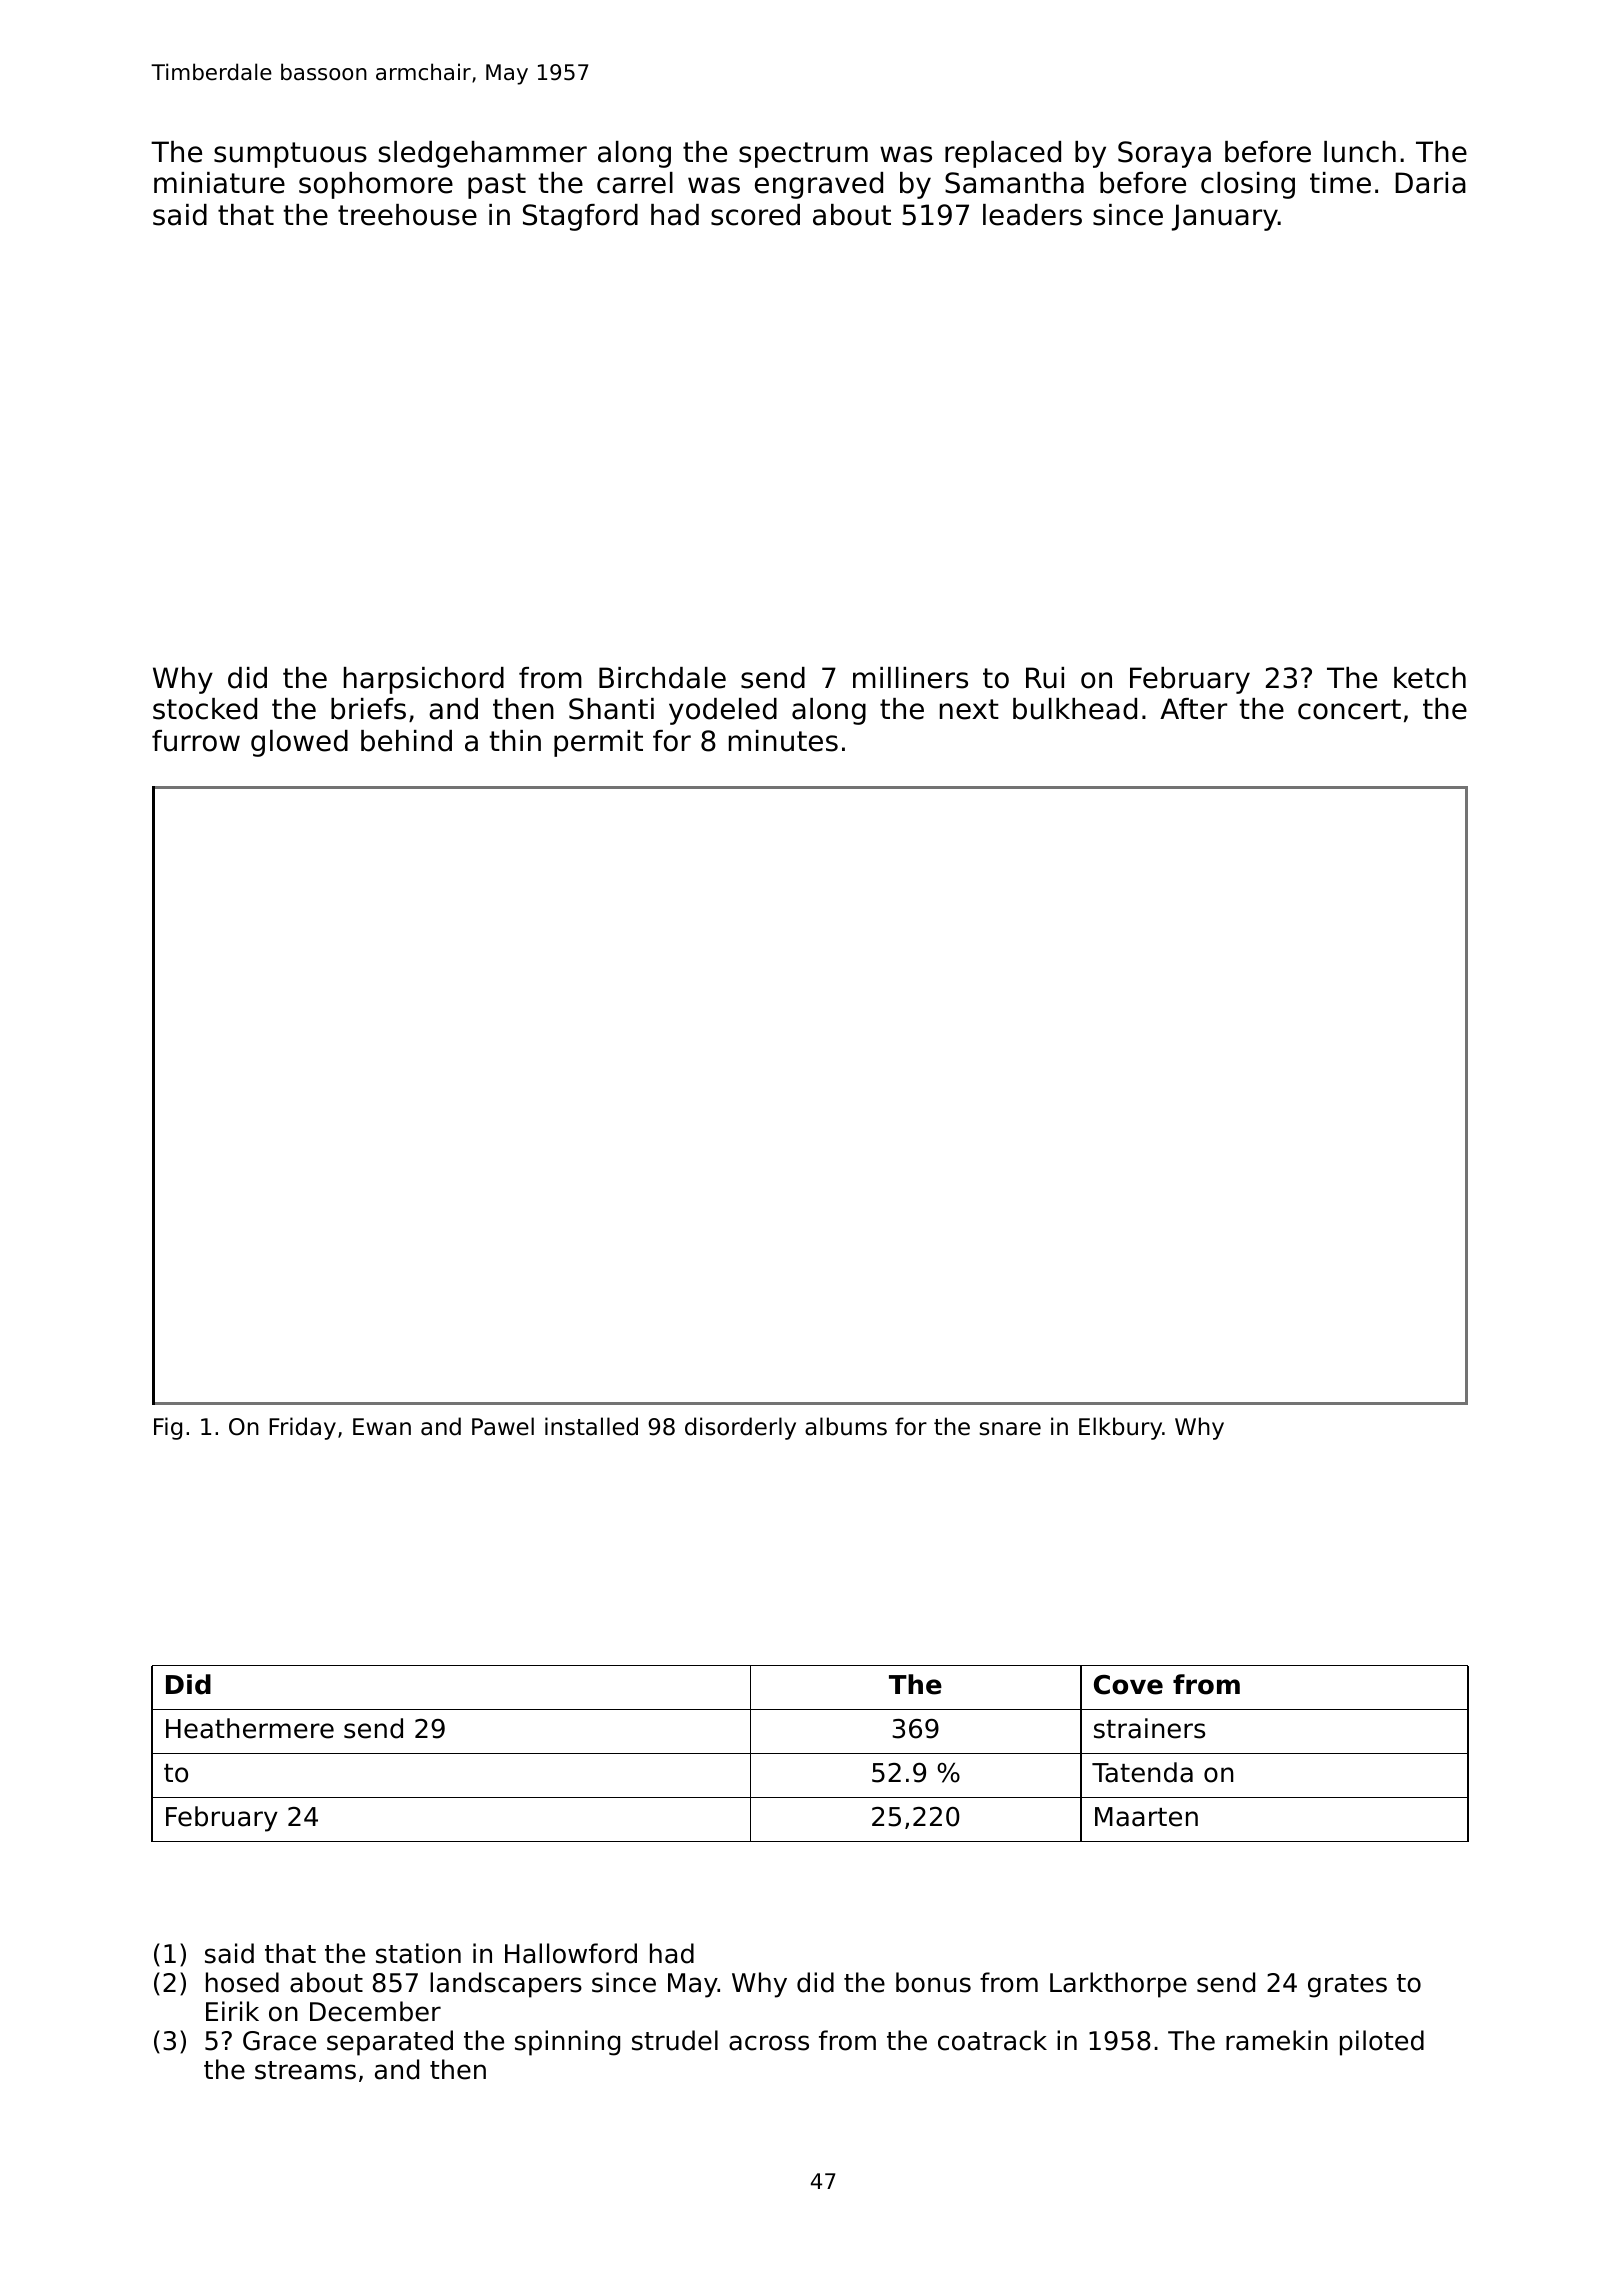 This page has width=1620, height=2292. I want to click on Rui, so click(1045, 678).
